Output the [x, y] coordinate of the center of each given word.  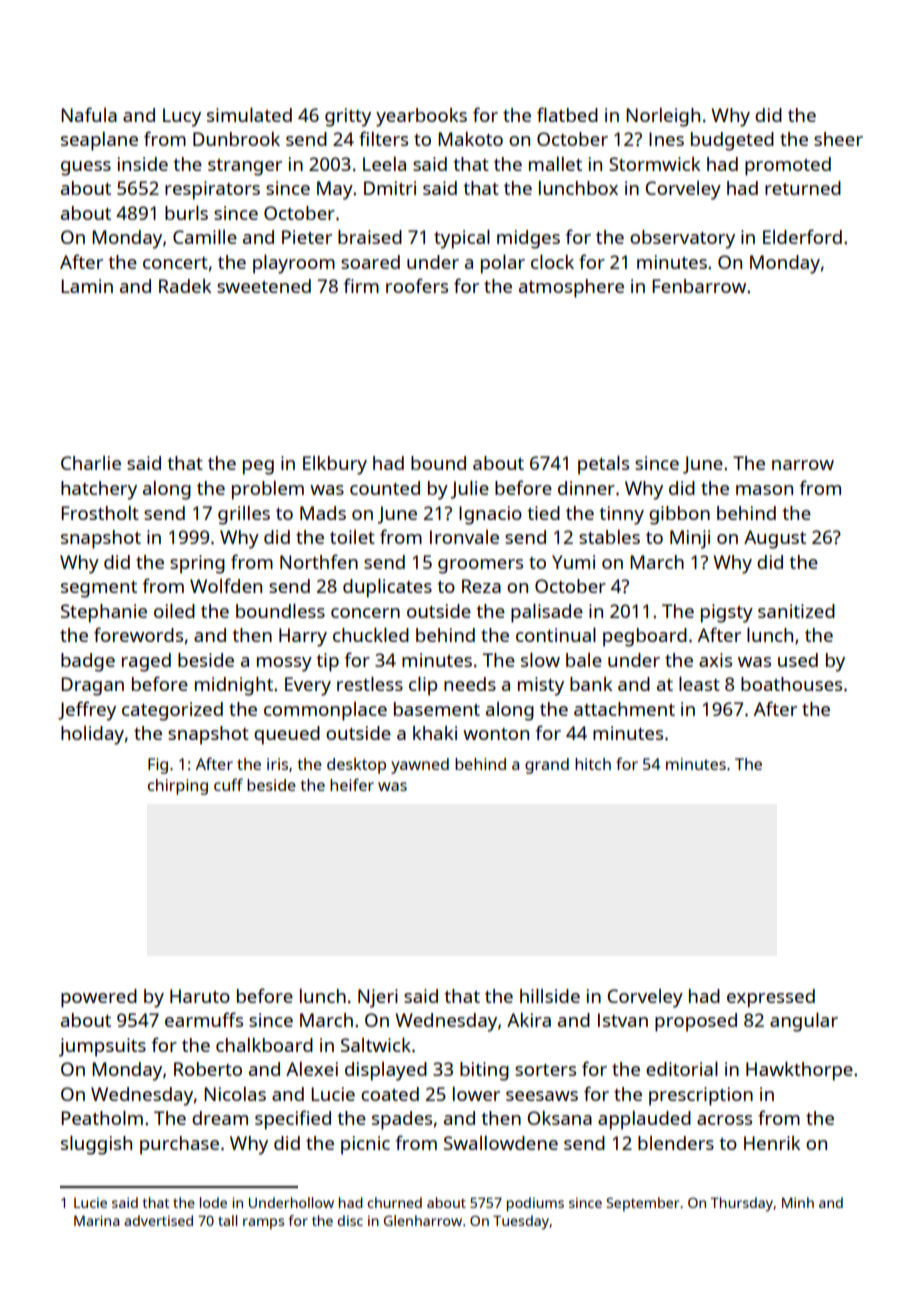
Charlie [91, 463]
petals [603, 465]
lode [213, 1202]
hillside [550, 995]
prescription [701, 1096]
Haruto [200, 996]
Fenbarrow [699, 286]
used [798, 660]
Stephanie [104, 613]
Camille [205, 236]
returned [803, 188]
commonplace [325, 711]
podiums [535, 1204]
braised [370, 237]
